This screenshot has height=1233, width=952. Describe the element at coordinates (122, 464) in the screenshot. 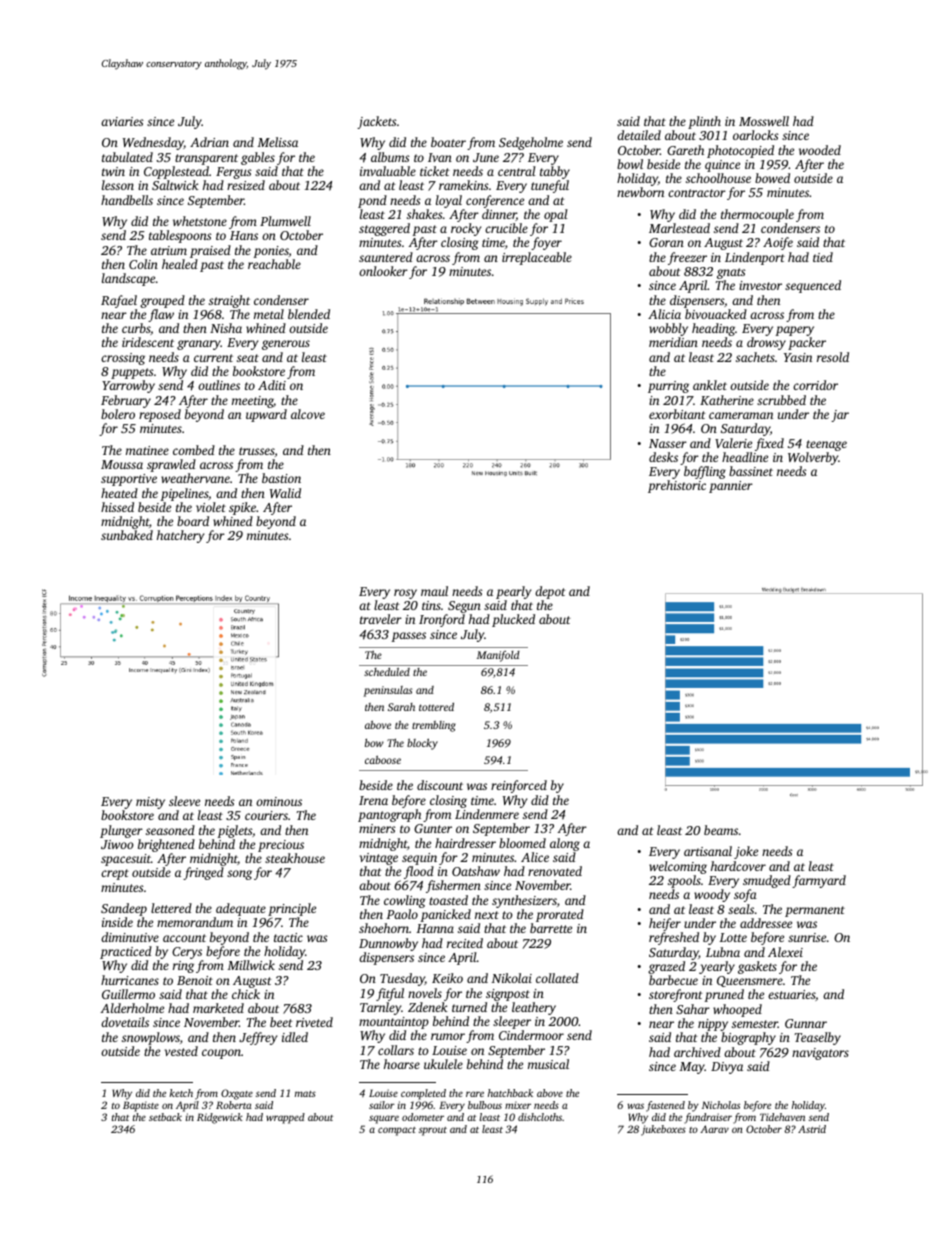

I see `Moussa` at that location.
